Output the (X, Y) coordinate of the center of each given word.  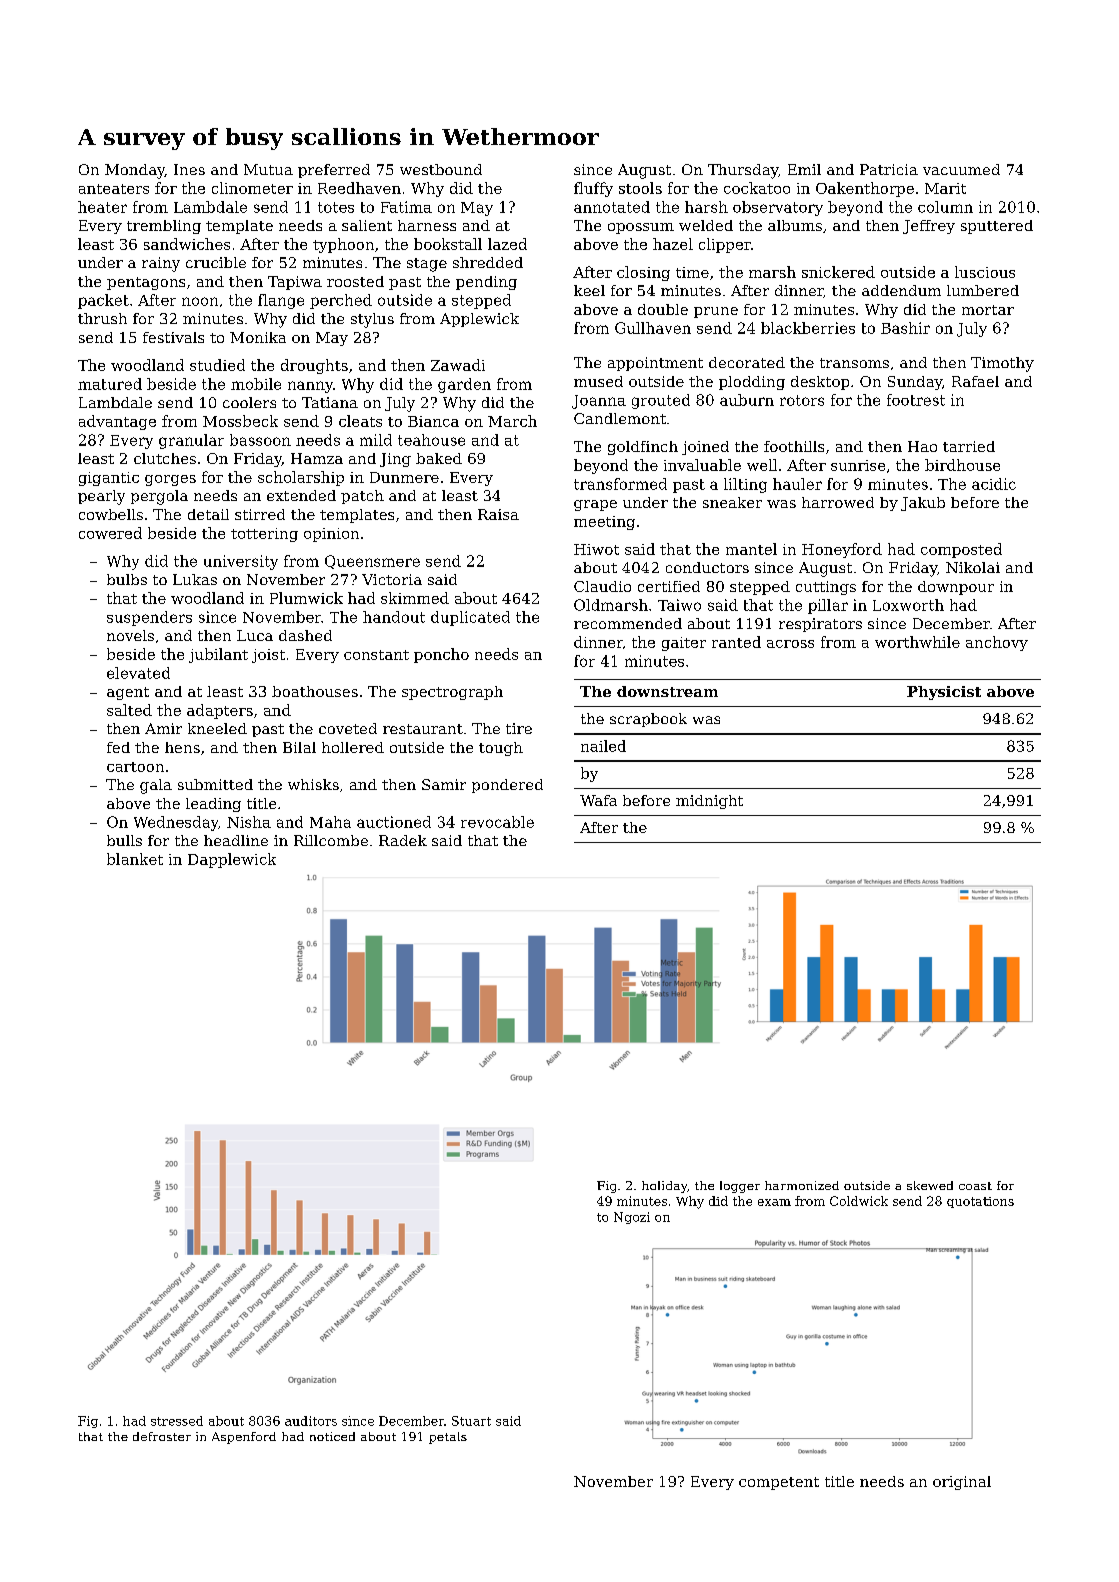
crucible (216, 262)
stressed (177, 1421)
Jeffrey (929, 227)
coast (975, 1186)
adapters (220, 711)
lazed (507, 244)
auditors (311, 1421)
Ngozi (632, 1218)
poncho (441, 655)
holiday (664, 1187)
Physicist (944, 693)
